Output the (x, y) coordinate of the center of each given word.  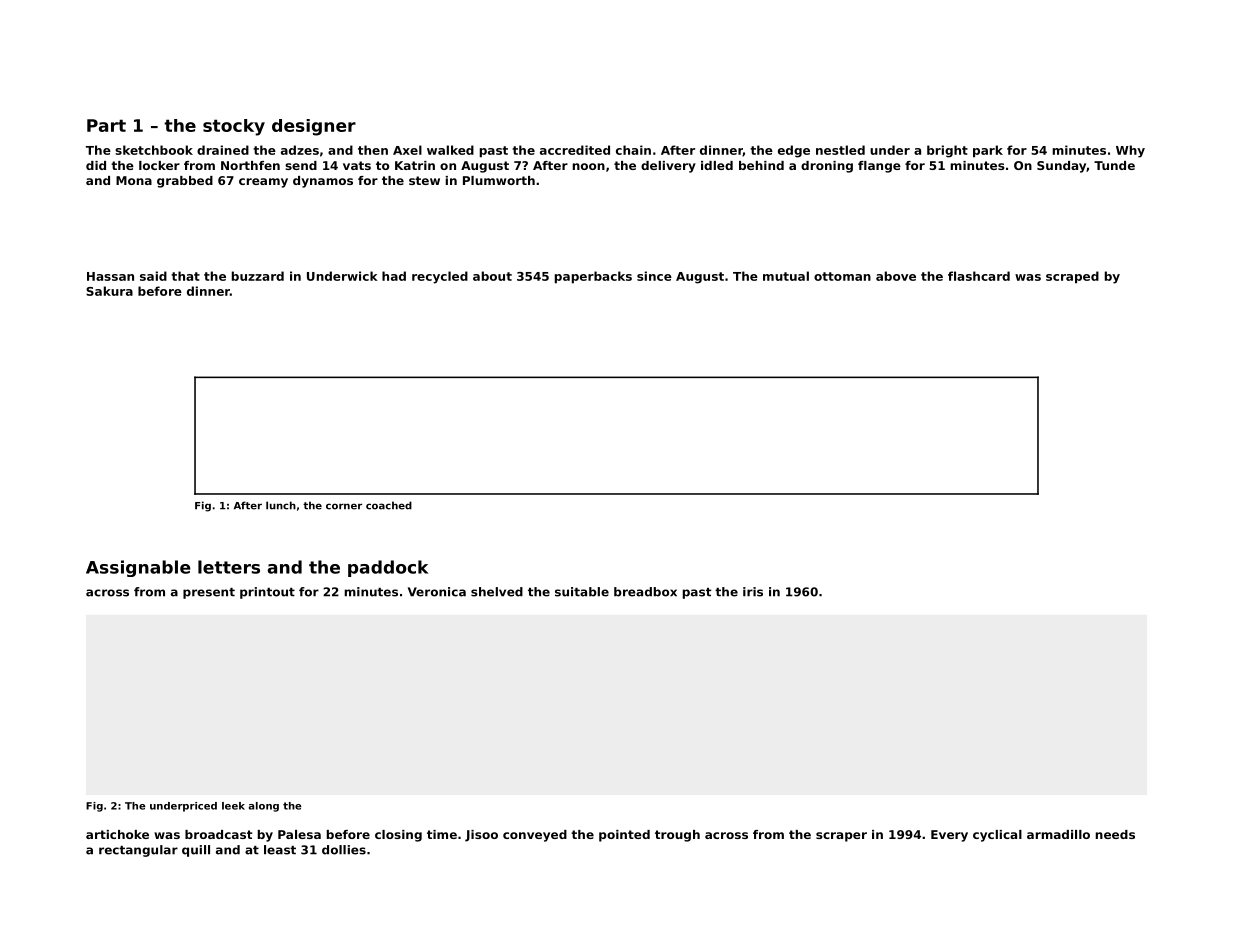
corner (344, 506)
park (988, 151)
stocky (234, 127)
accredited (575, 150)
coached (389, 505)
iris (753, 592)
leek (233, 806)
